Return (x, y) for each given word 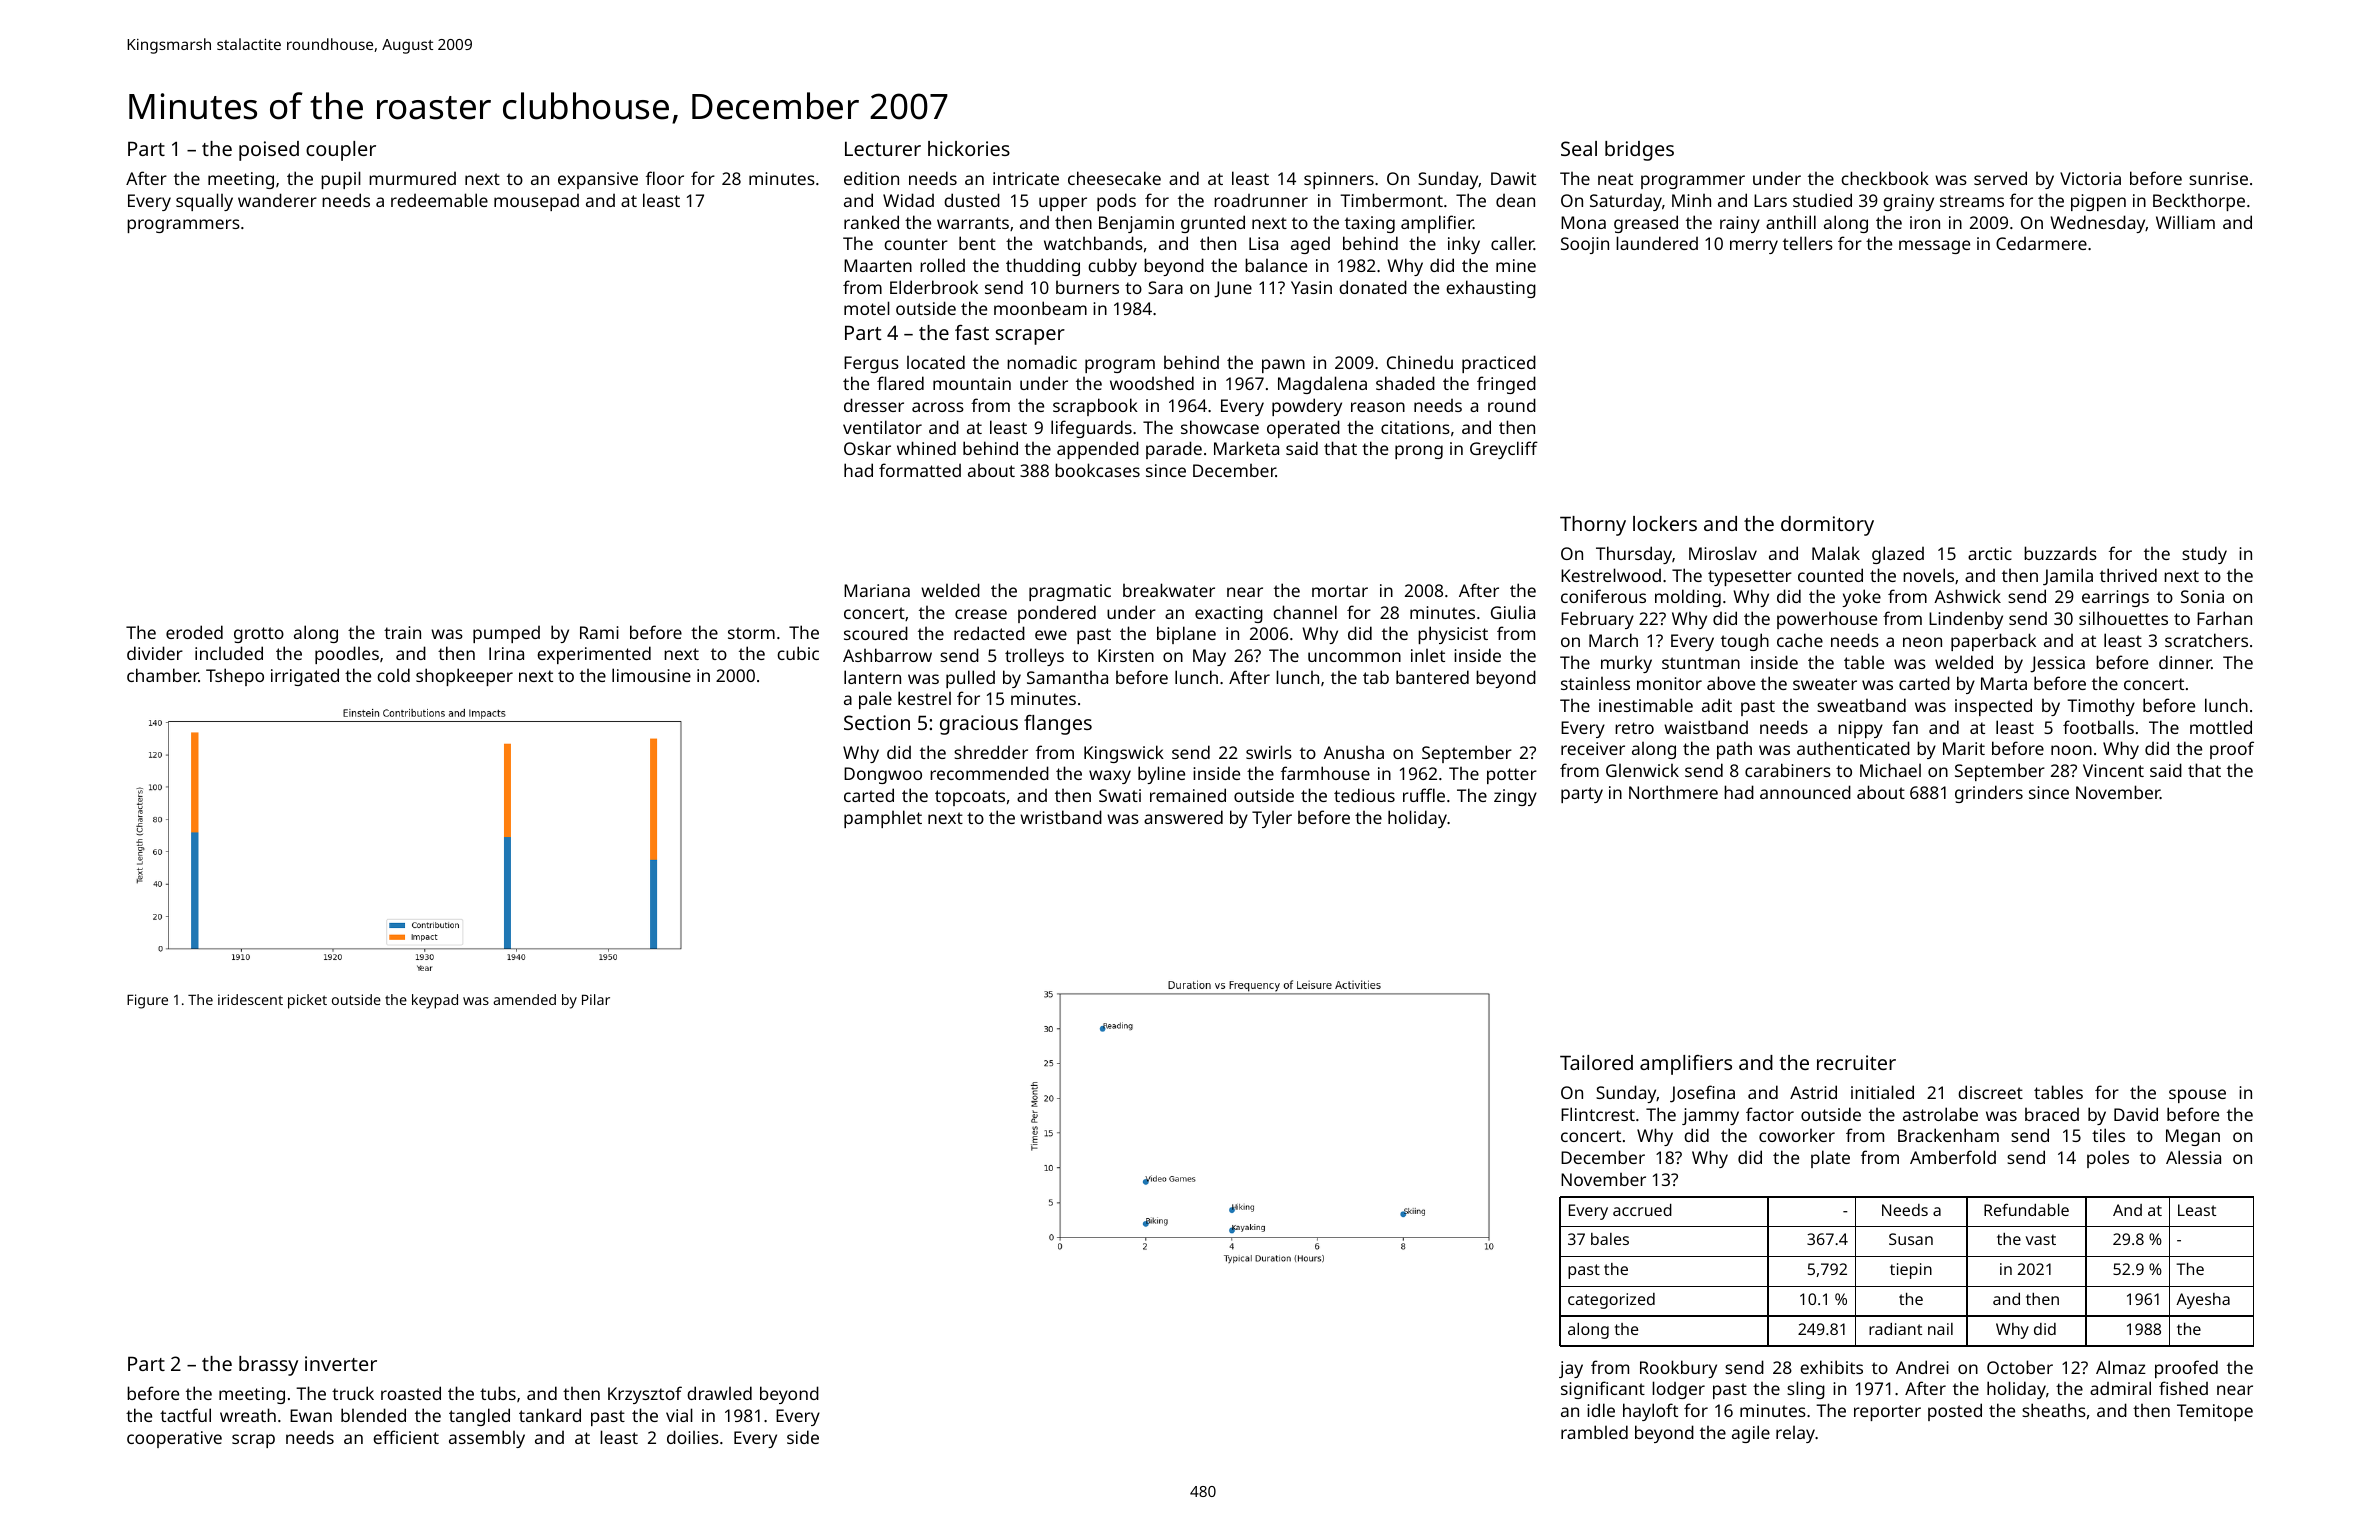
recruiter (1856, 1062)
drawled (719, 1393)
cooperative (174, 1439)
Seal (1579, 148)
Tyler (1272, 819)
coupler (341, 151)
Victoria (2090, 178)
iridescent (250, 999)
